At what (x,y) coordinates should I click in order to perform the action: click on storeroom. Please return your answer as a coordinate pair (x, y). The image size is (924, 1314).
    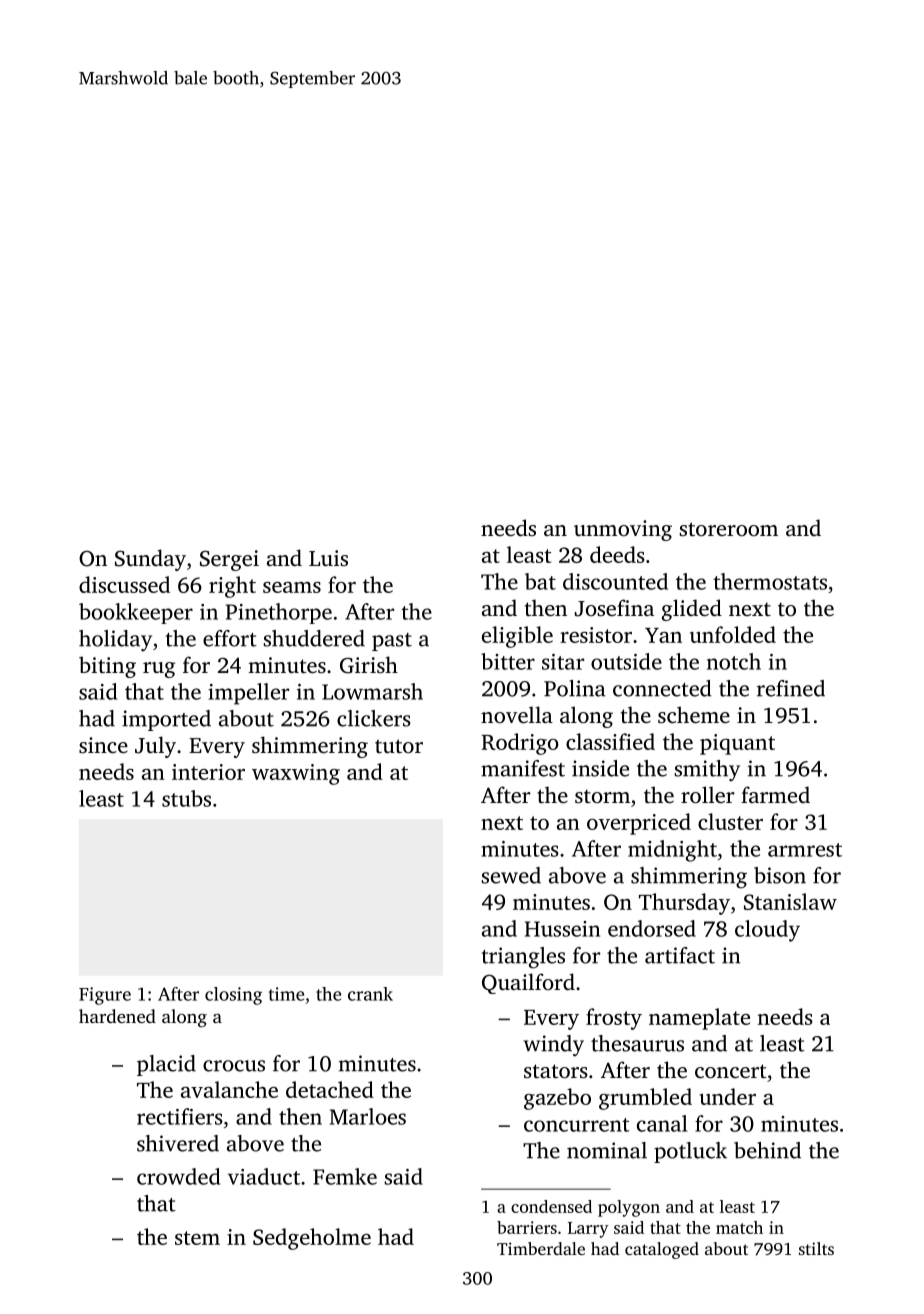
    Looking at the image, I should click on (729, 529).
